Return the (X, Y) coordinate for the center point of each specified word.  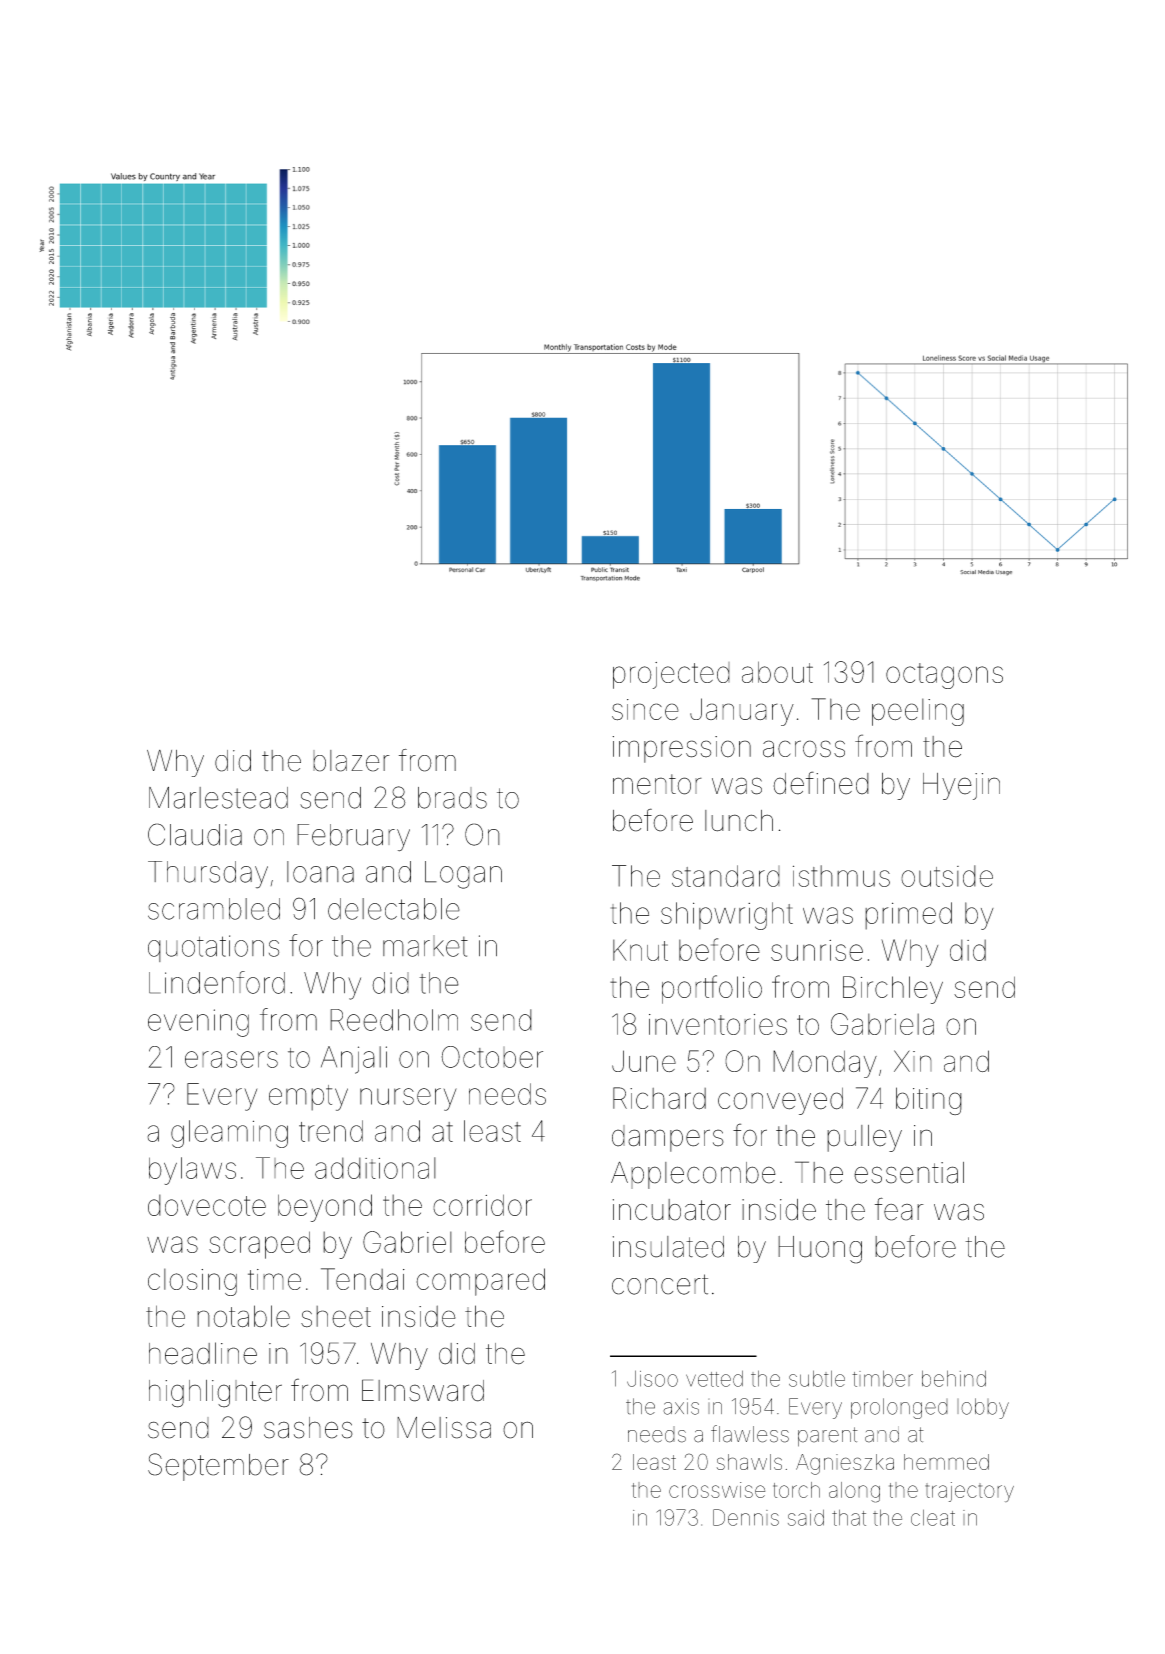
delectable (394, 909)
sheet (336, 1317)
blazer (351, 761)
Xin (913, 1061)
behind (954, 1378)
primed (908, 916)
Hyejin (961, 786)
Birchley (893, 990)
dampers (668, 1138)
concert (660, 1284)
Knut (640, 950)
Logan (463, 875)
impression (682, 749)
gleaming (229, 1134)
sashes (308, 1428)
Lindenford (217, 982)
